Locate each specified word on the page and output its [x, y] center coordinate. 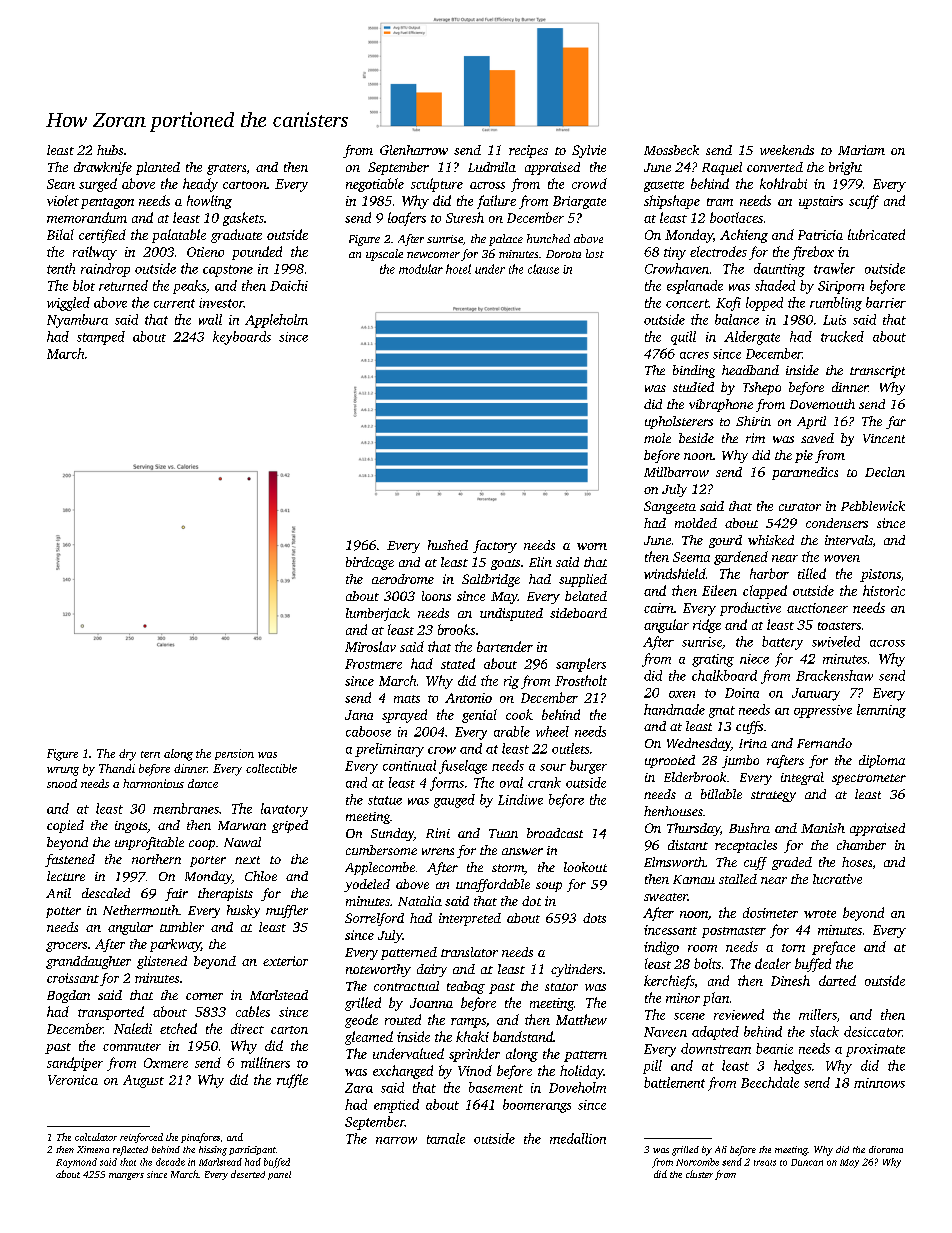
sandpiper [75, 1064]
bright [845, 168]
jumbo [740, 761]
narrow [396, 1140]
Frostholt [581, 680]
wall [210, 319]
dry [127, 755]
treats [765, 1163]
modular [421, 269]
